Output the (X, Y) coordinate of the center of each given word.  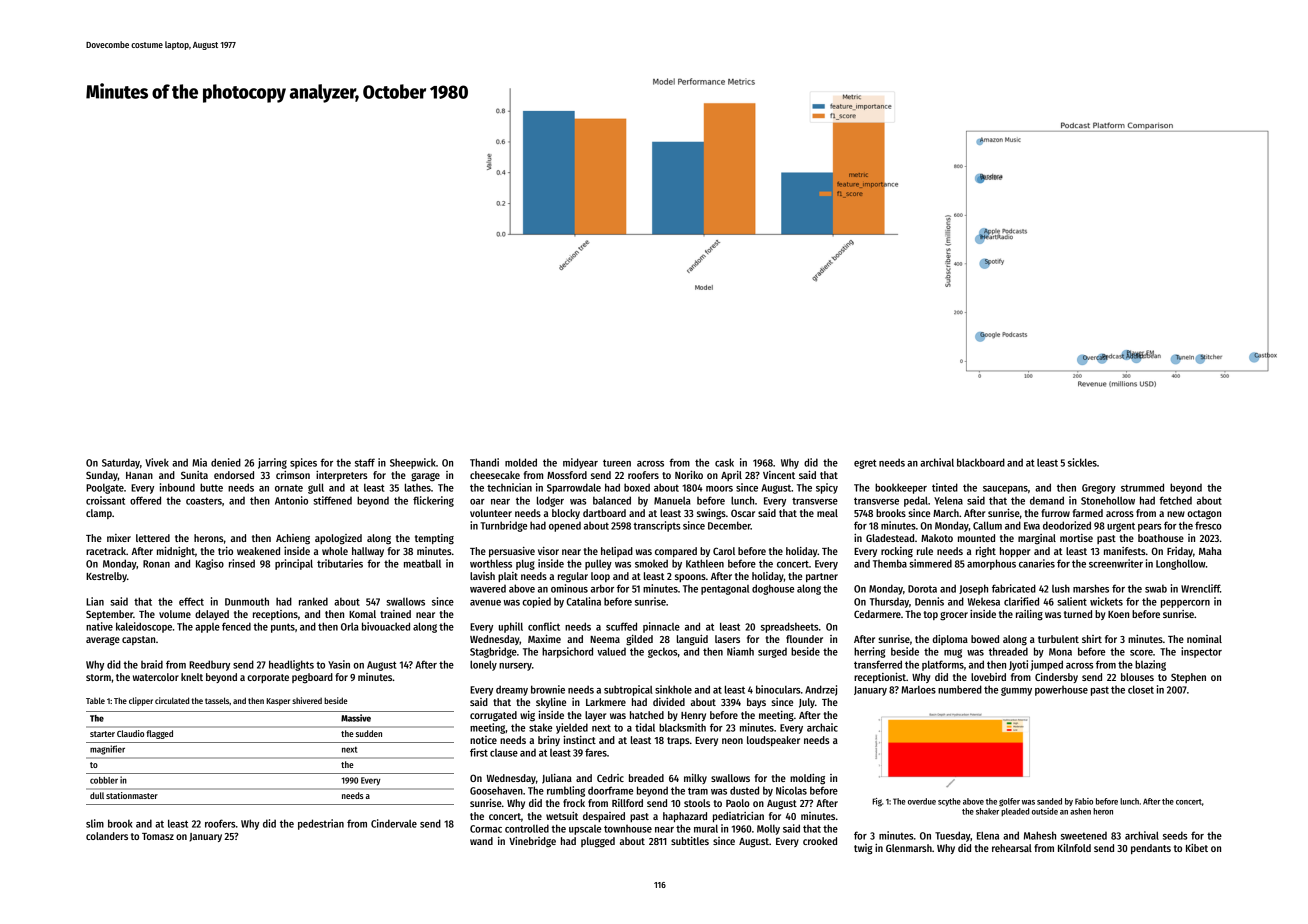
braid (152, 664)
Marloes (918, 690)
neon (732, 741)
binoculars (778, 689)
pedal (916, 501)
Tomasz (158, 836)
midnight (176, 552)
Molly (768, 830)
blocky (566, 514)
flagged (159, 734)
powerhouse (1061, 691)
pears (1149, 528)
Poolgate (105, 489)
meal (827, 513)
